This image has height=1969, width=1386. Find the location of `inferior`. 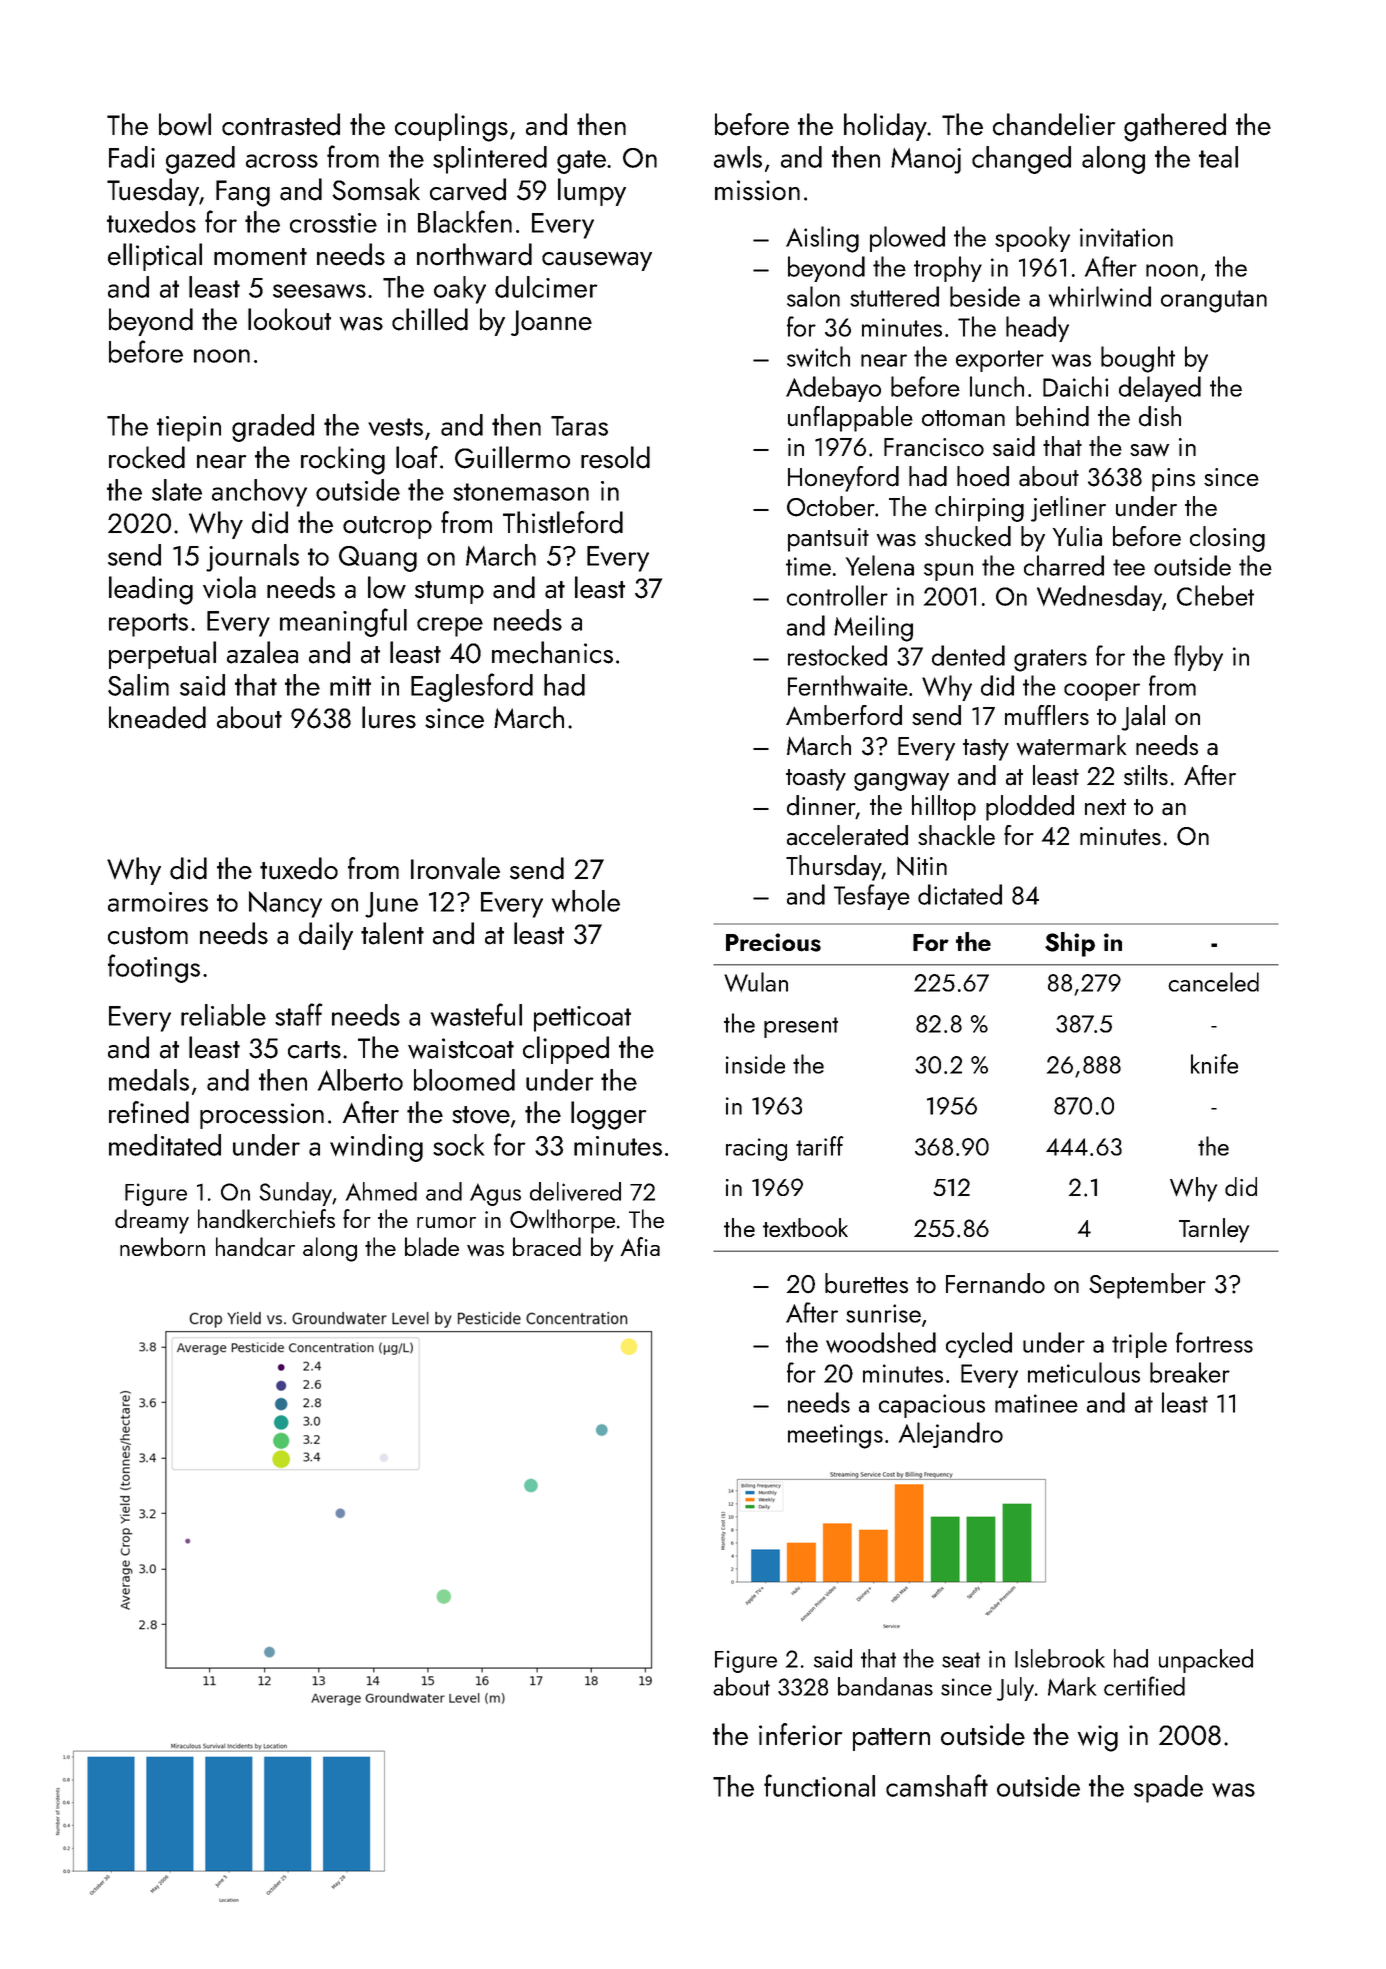

inferior is located at coordinates (800, 1734).
